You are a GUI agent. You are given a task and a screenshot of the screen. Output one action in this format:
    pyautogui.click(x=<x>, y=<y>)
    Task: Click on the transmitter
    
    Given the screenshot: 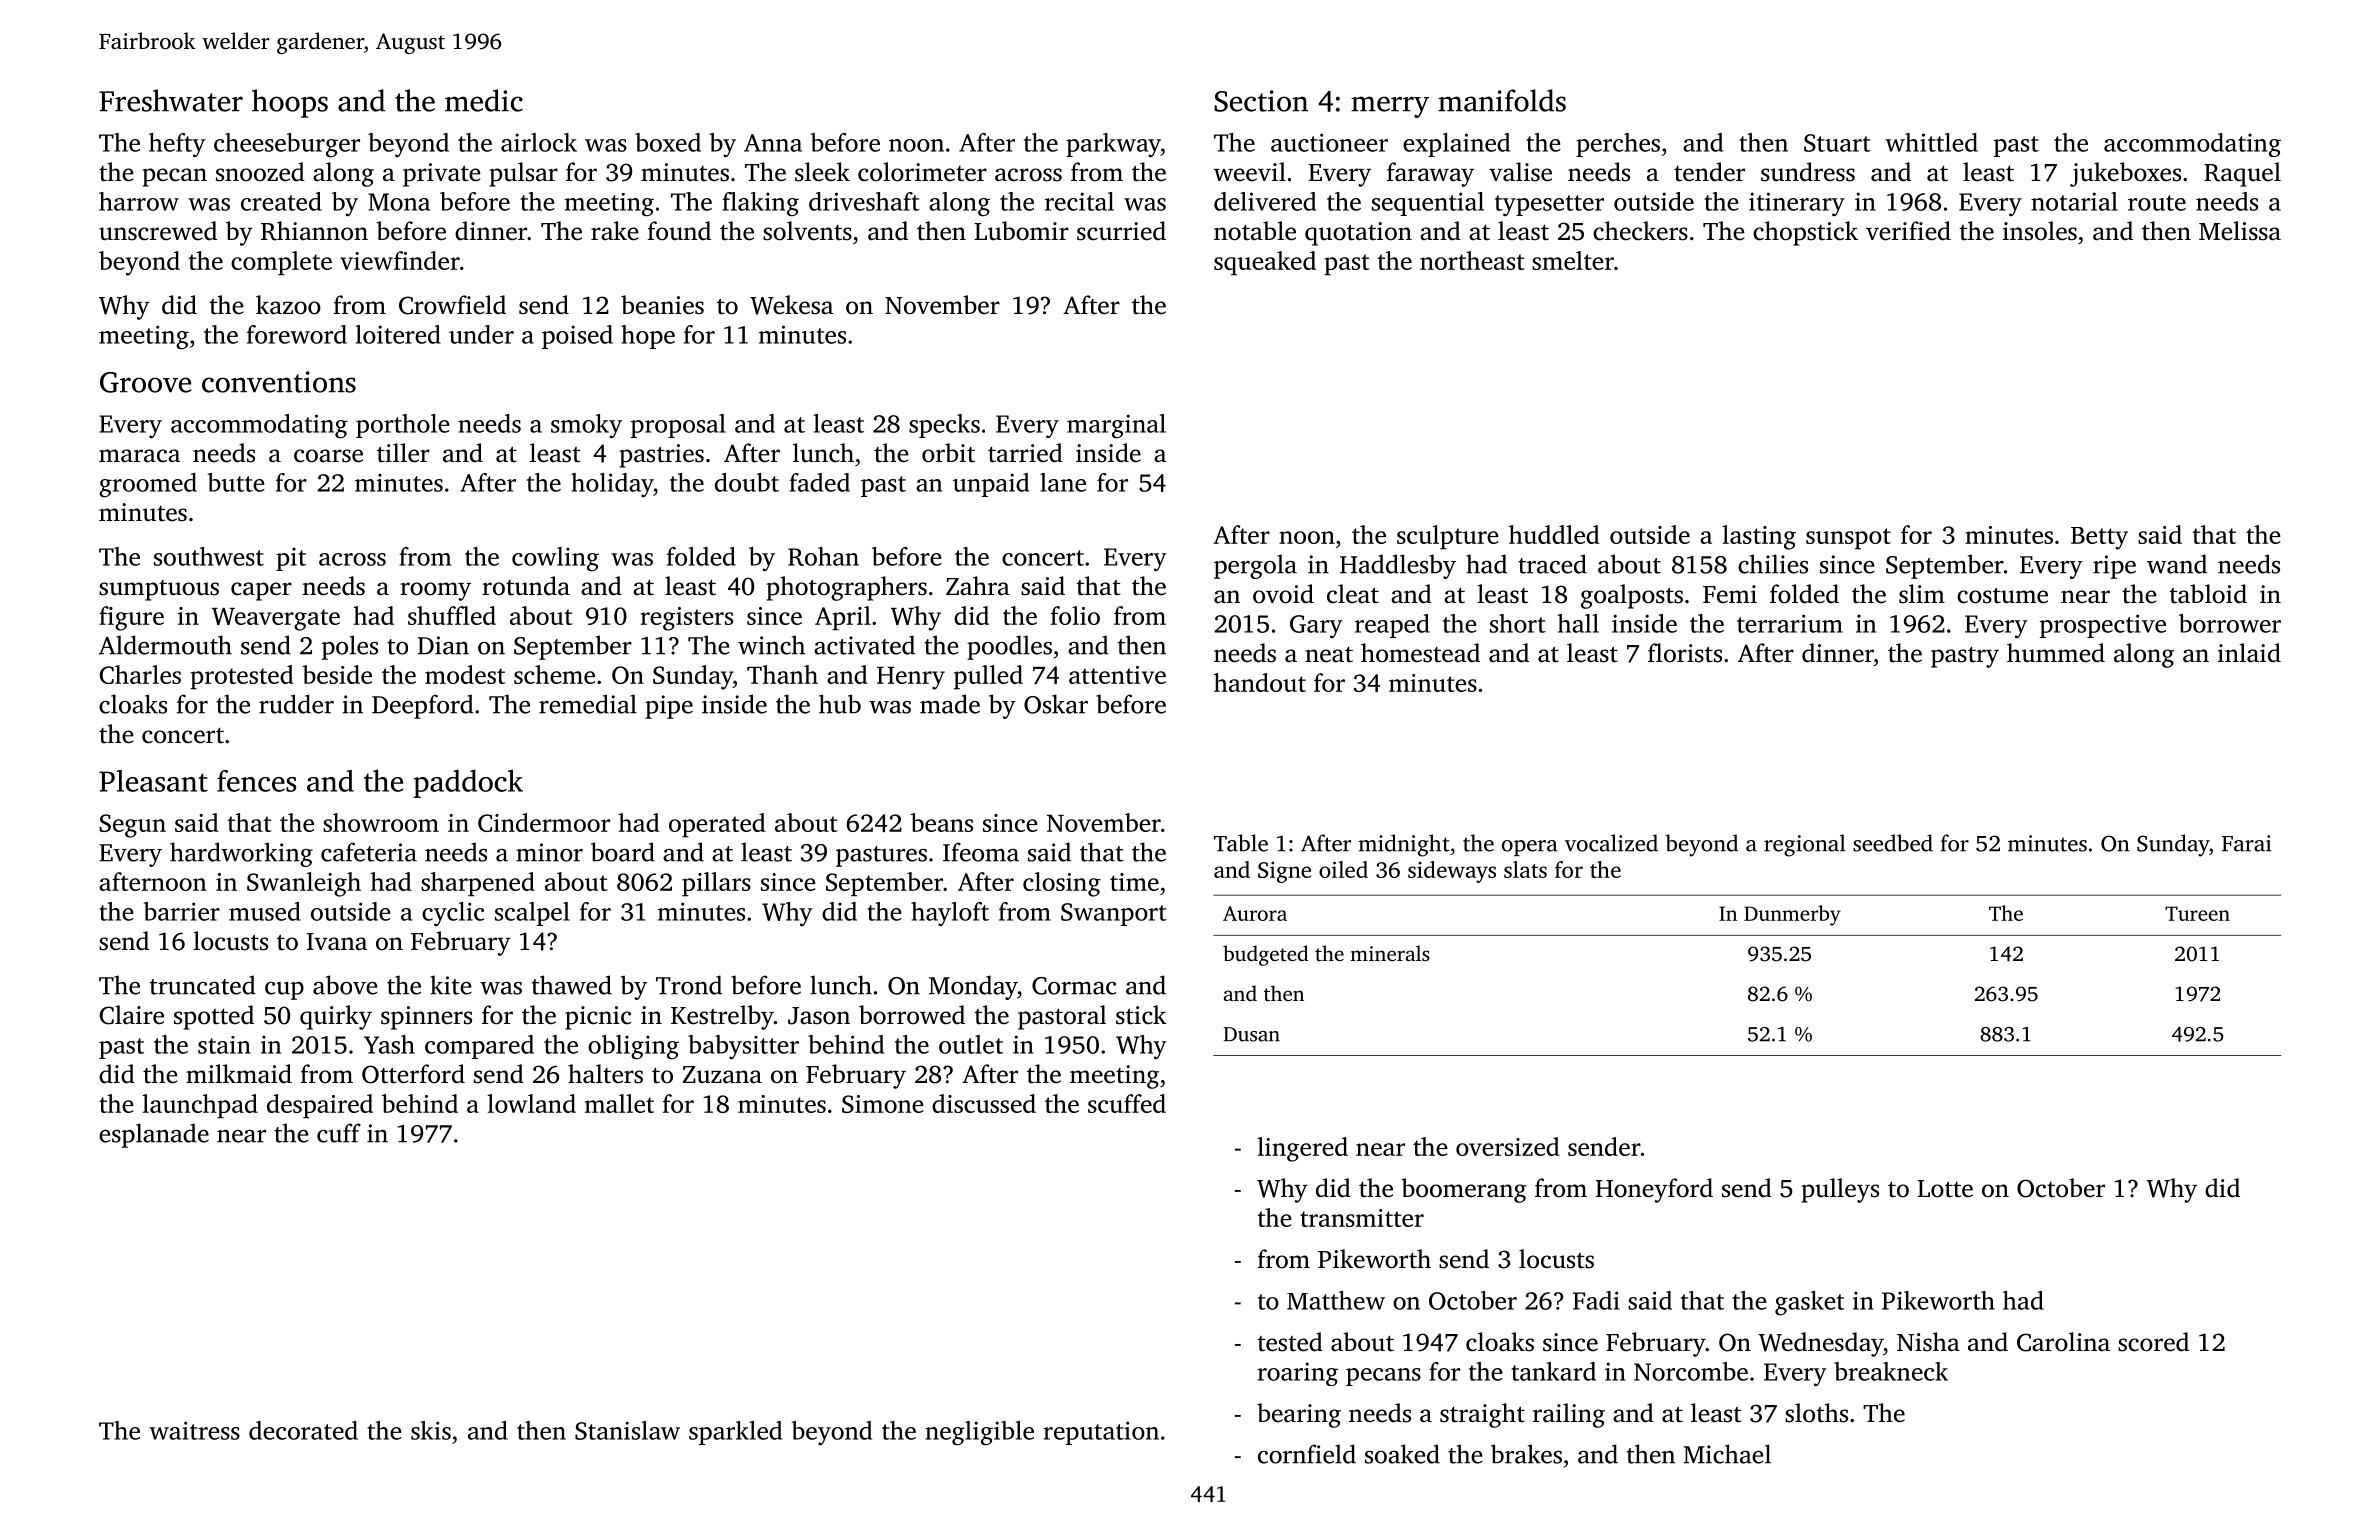 What is the action you would take?
    pyautogui.click(x=1362, y=1218)
